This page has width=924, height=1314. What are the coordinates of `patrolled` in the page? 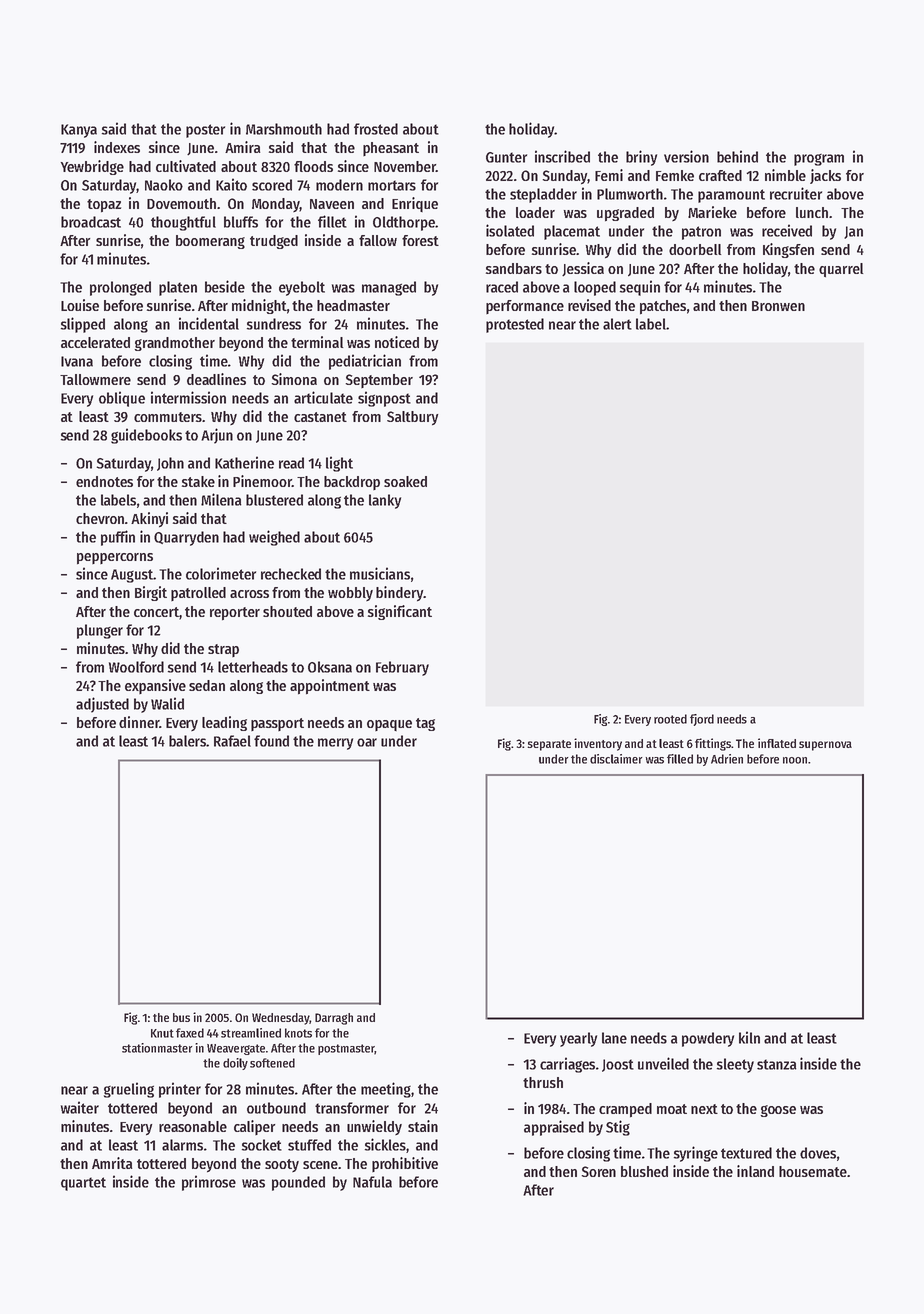 It's located at (198, 594).
